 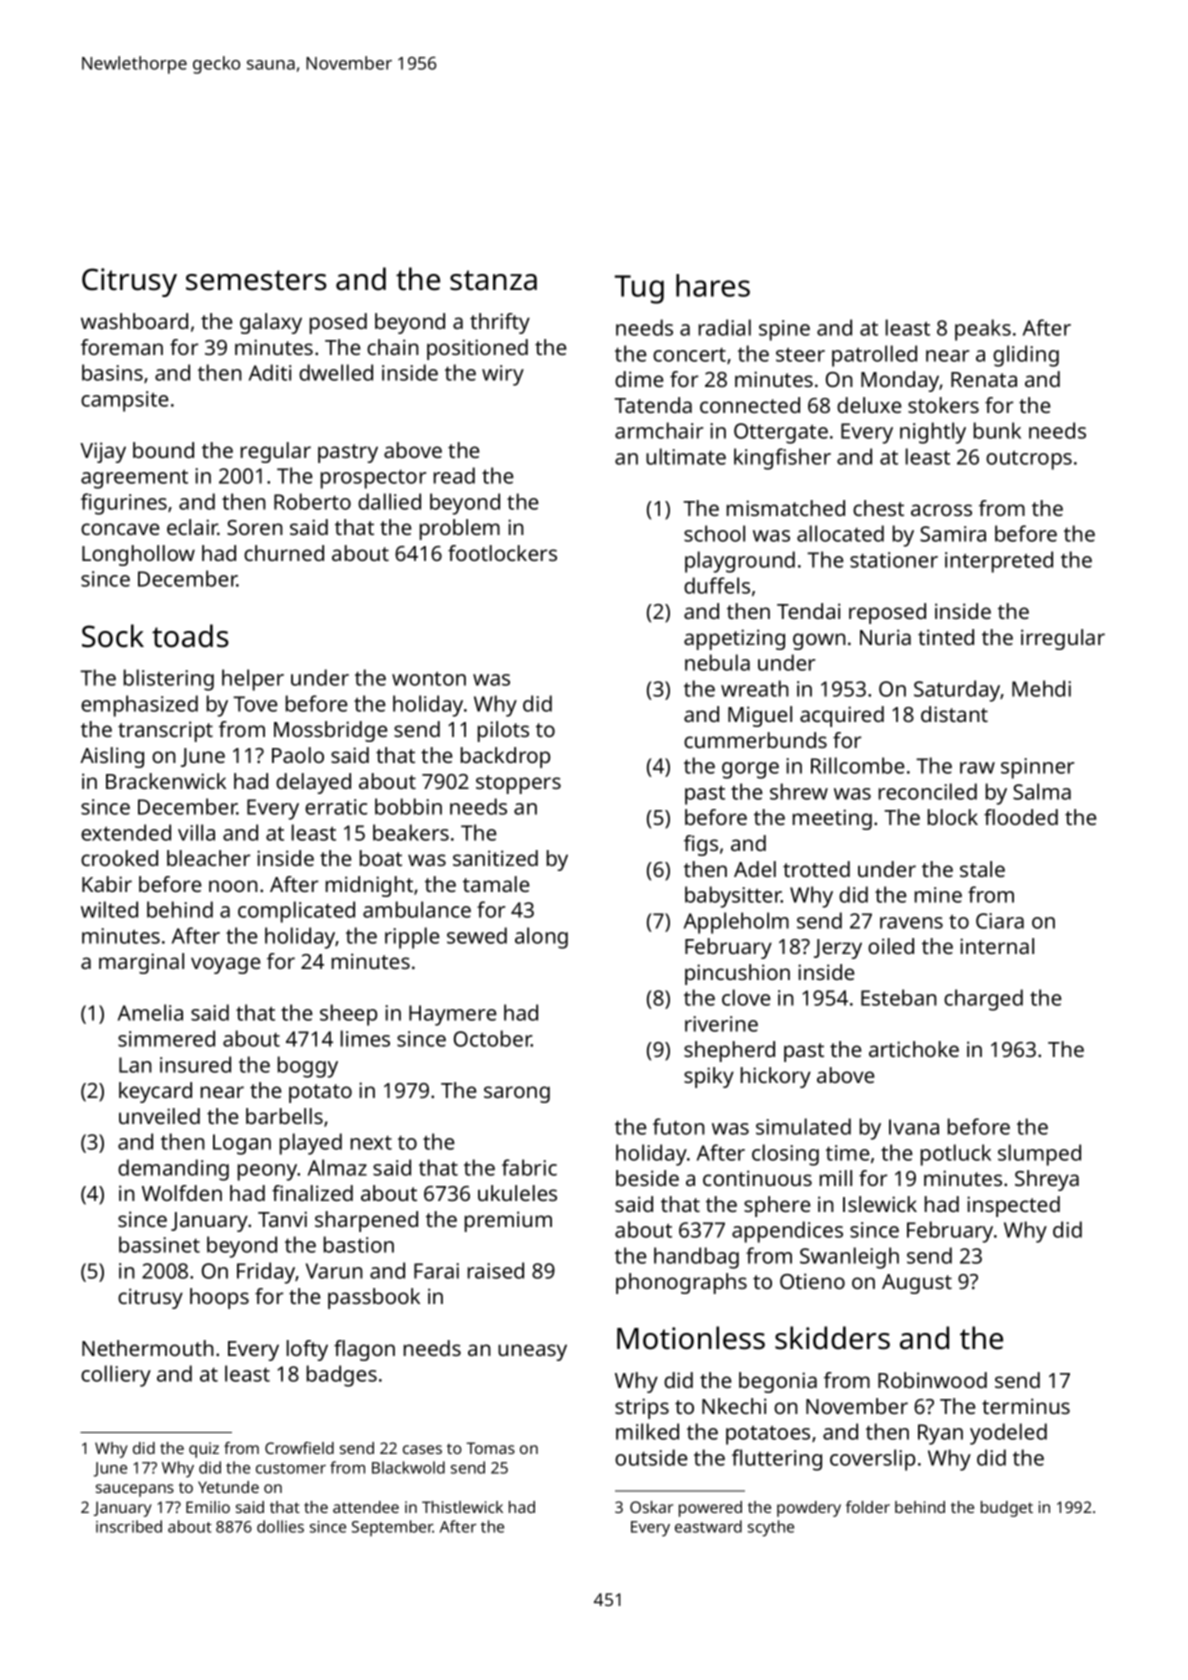 What do you see at coordinates (532, 1352) in the document?
I see `uneasy` at bounding box center [532, 1352].
